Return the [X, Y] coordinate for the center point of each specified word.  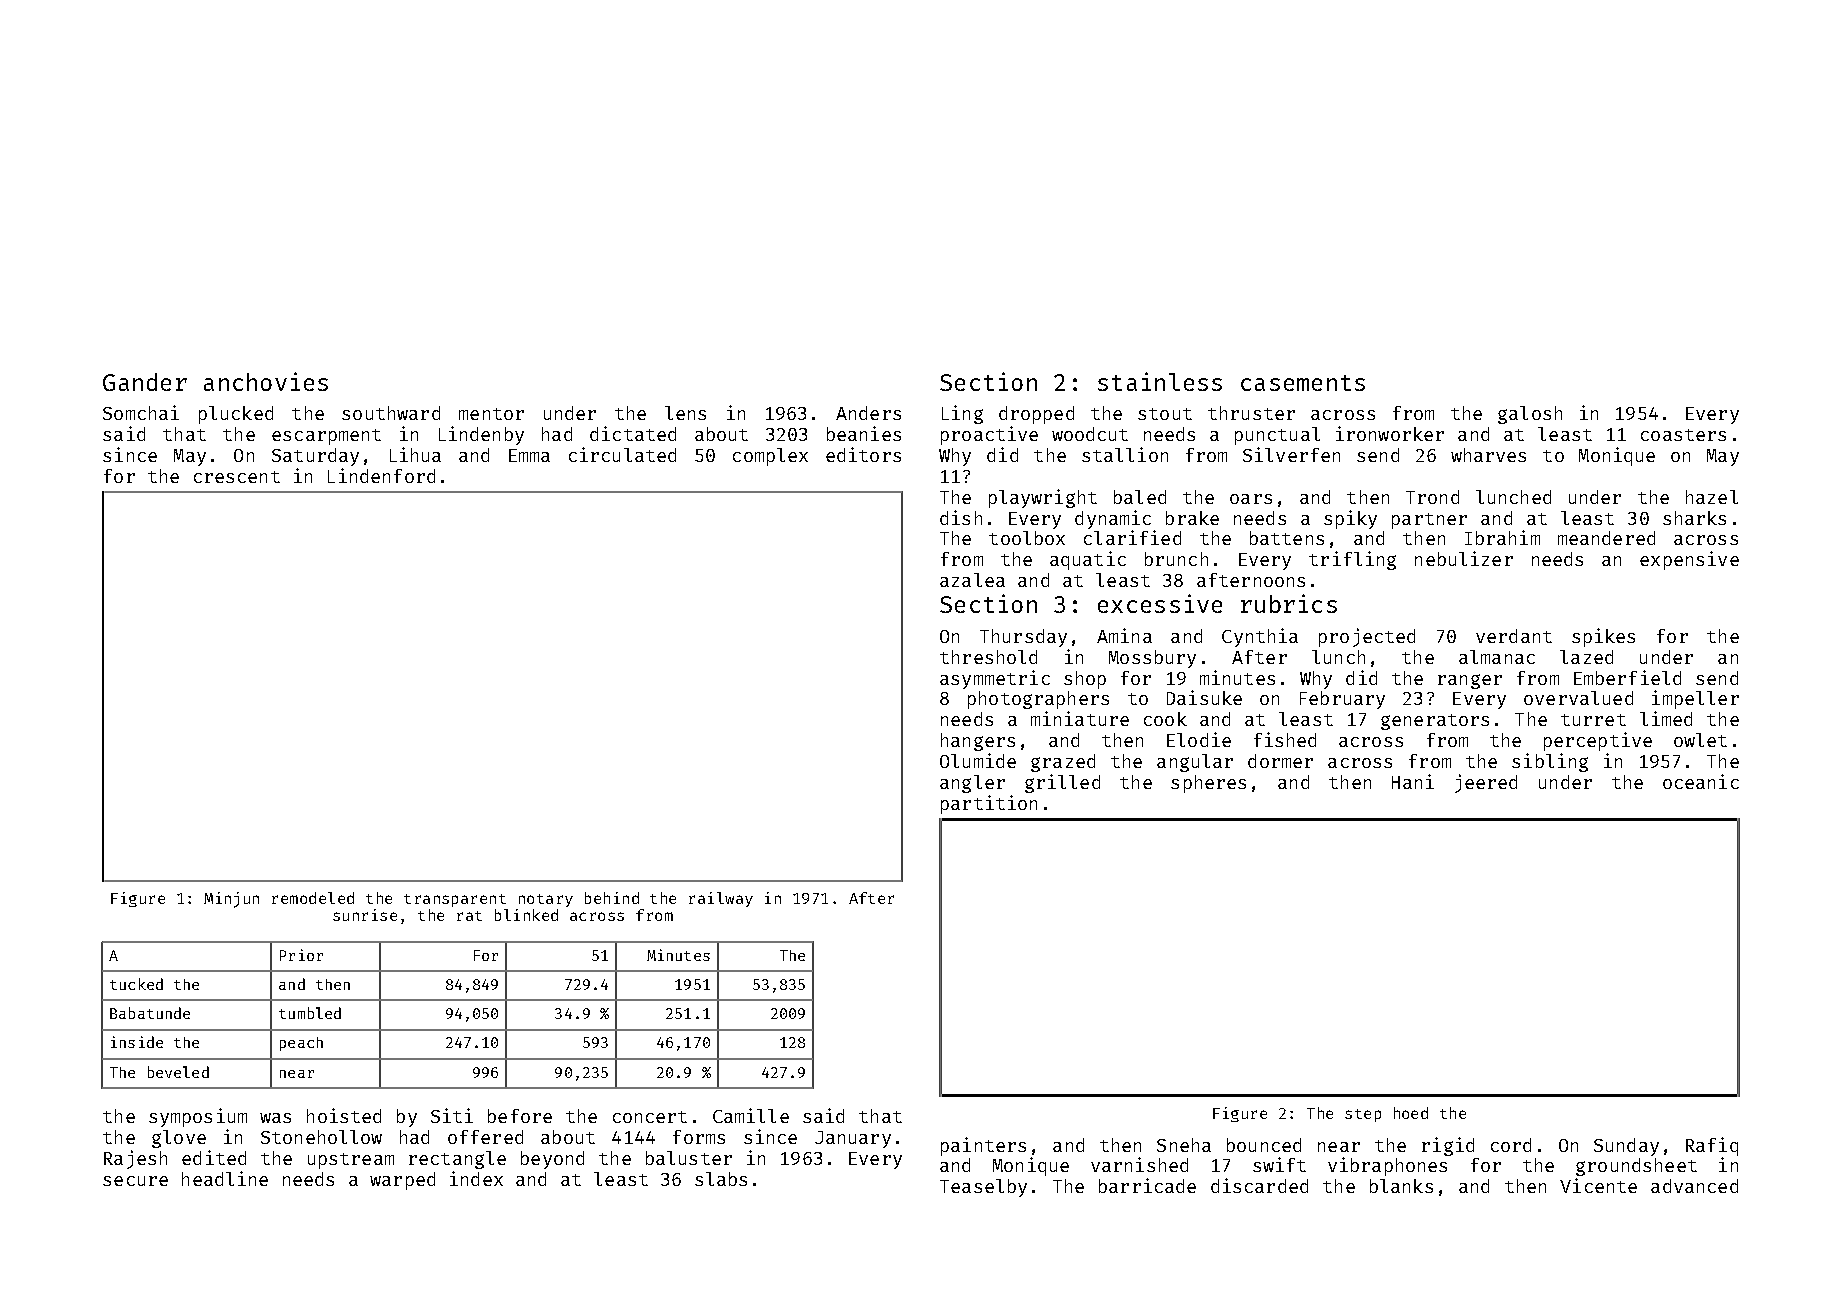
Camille [751, 1115]
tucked [136, 984]
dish [961, 517]
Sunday [1626, 1147]
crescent [237, 477]
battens [1287, 538]
